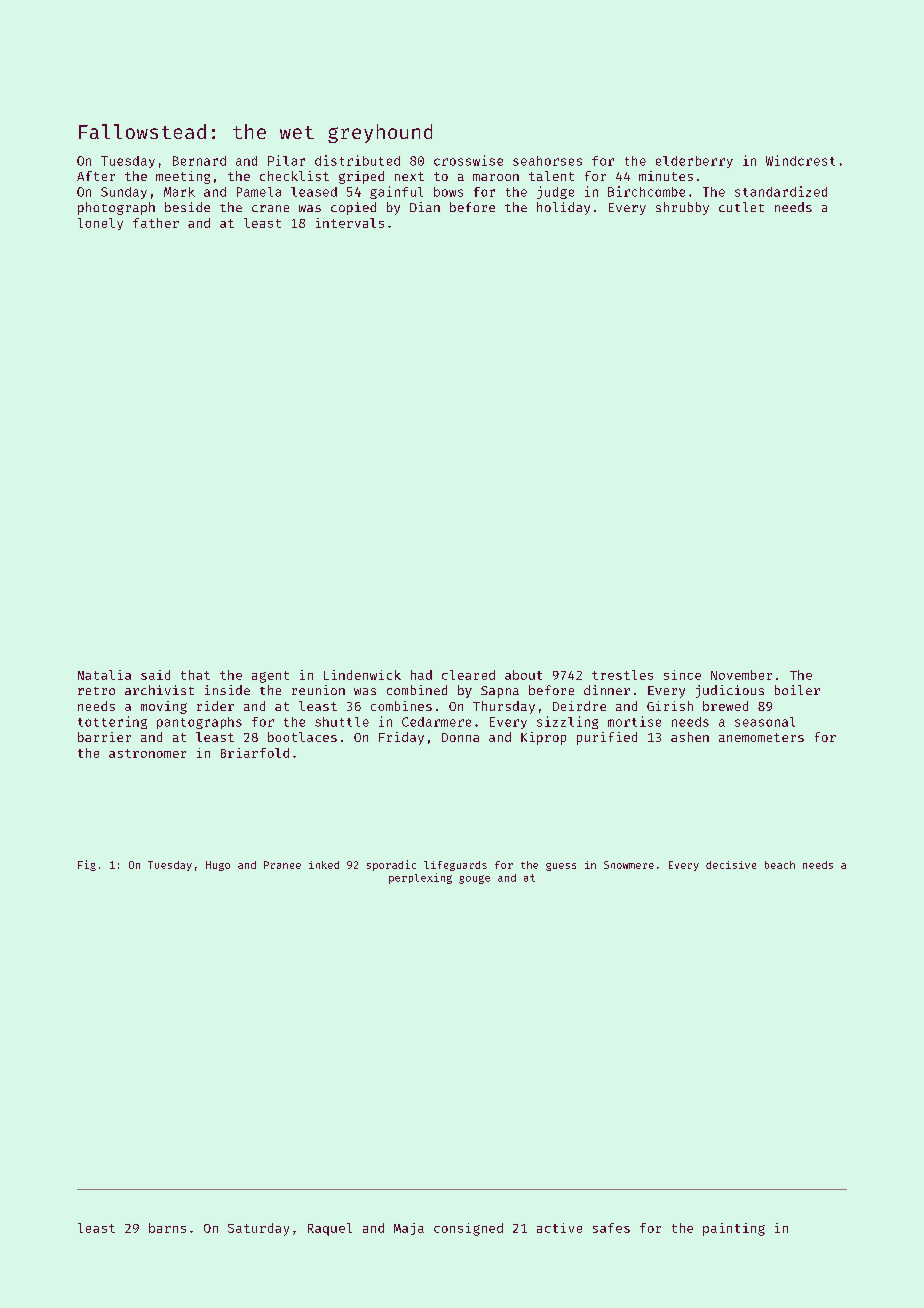 The image size is (924, 1308). Describe the element at coordinates (474, 879) in the page. I see `gouge` at that location.
